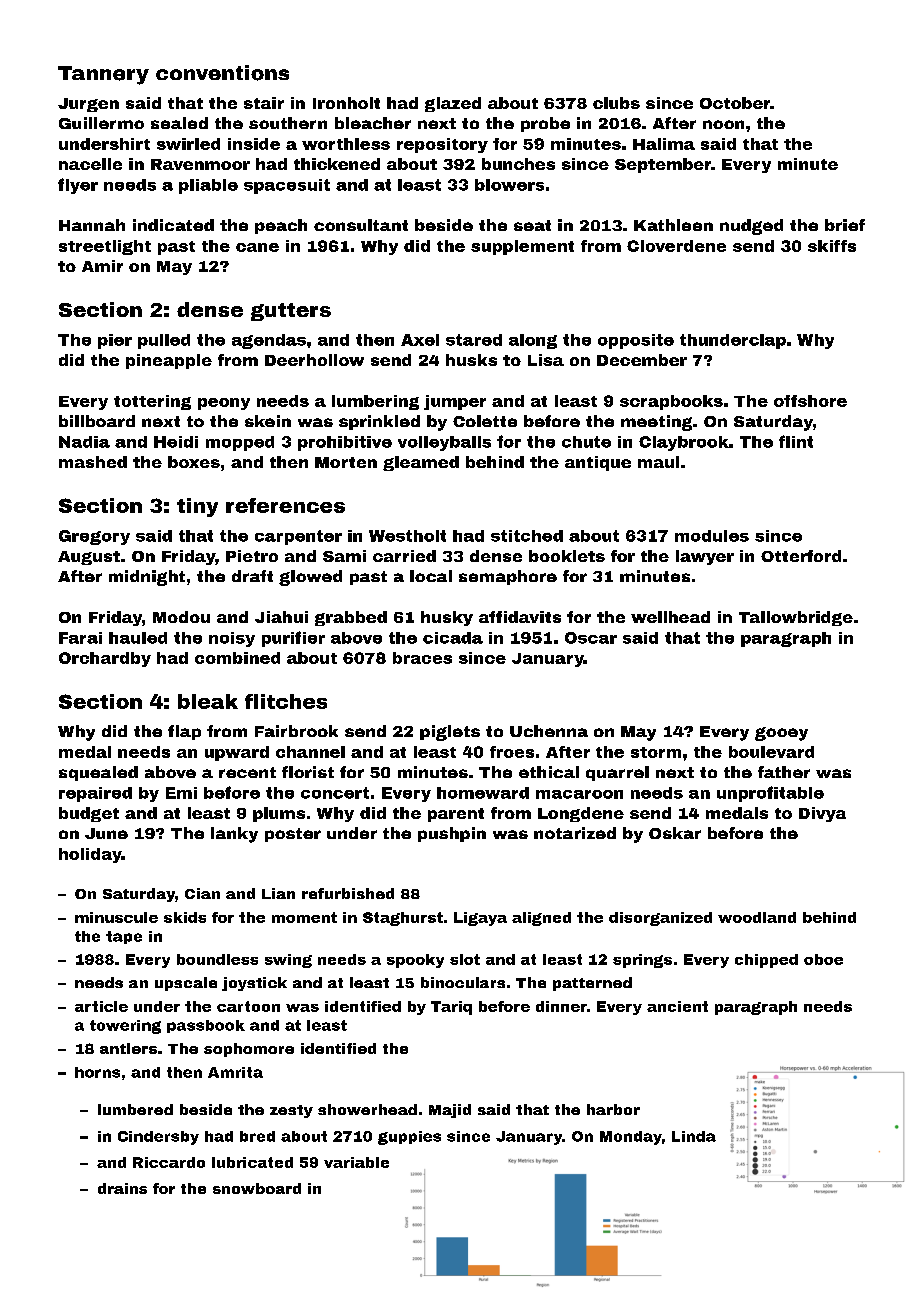 The height and width of the screenshot is (1308, 924). What do you see at coordinates (451, 1008) in the screenshot?
I see `Tariq` at bounding box center [451, 1008].
